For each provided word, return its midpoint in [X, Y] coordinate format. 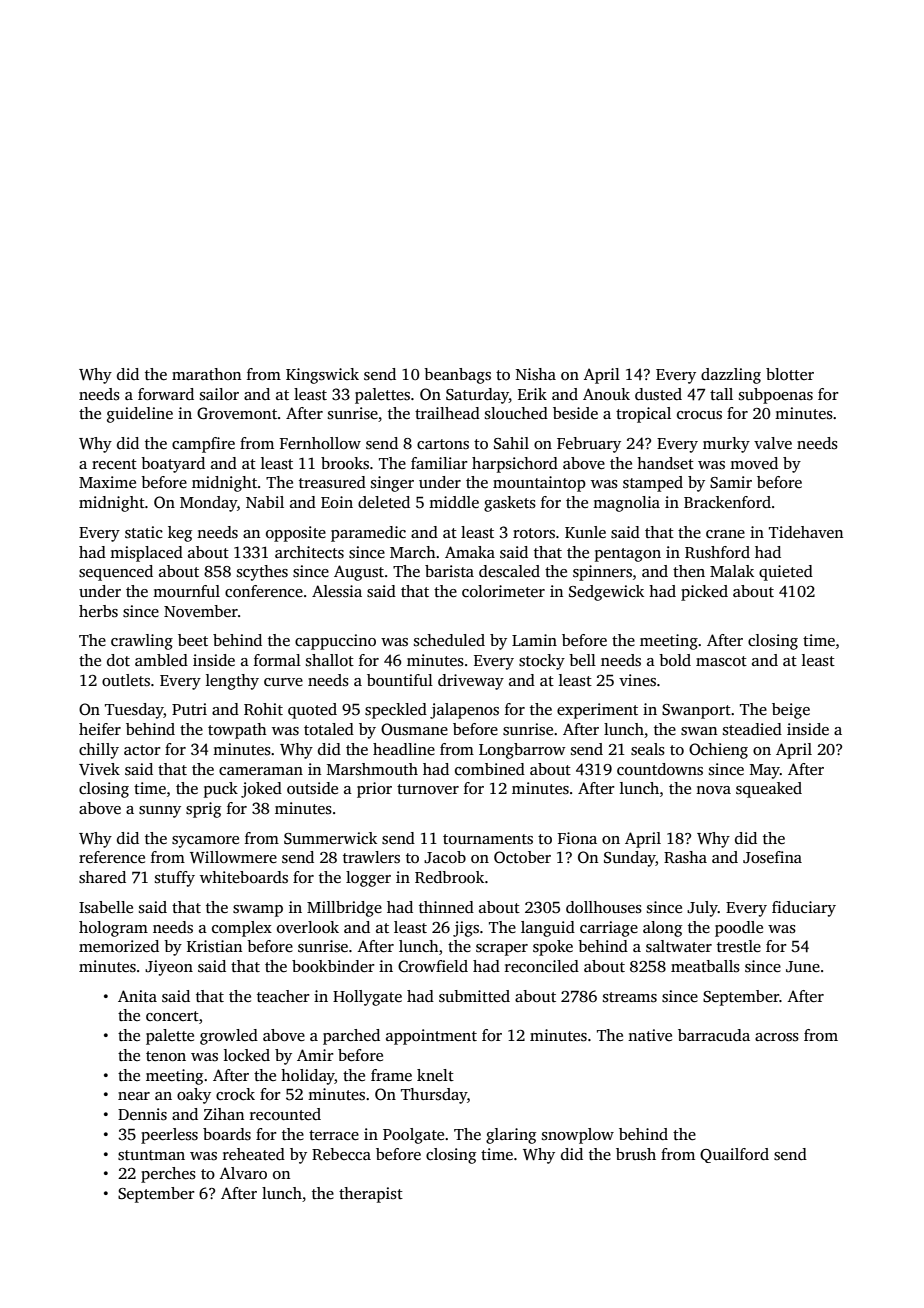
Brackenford [727, 502]
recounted [285, 1114]
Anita [137, 996]
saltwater [679, 946]
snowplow [578, 1136]
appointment [431, 1037]
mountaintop [539, 484]
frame [391, 1075]
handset [665, 463]
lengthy [232, 682]
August [359, 573]
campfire [203, 445]
